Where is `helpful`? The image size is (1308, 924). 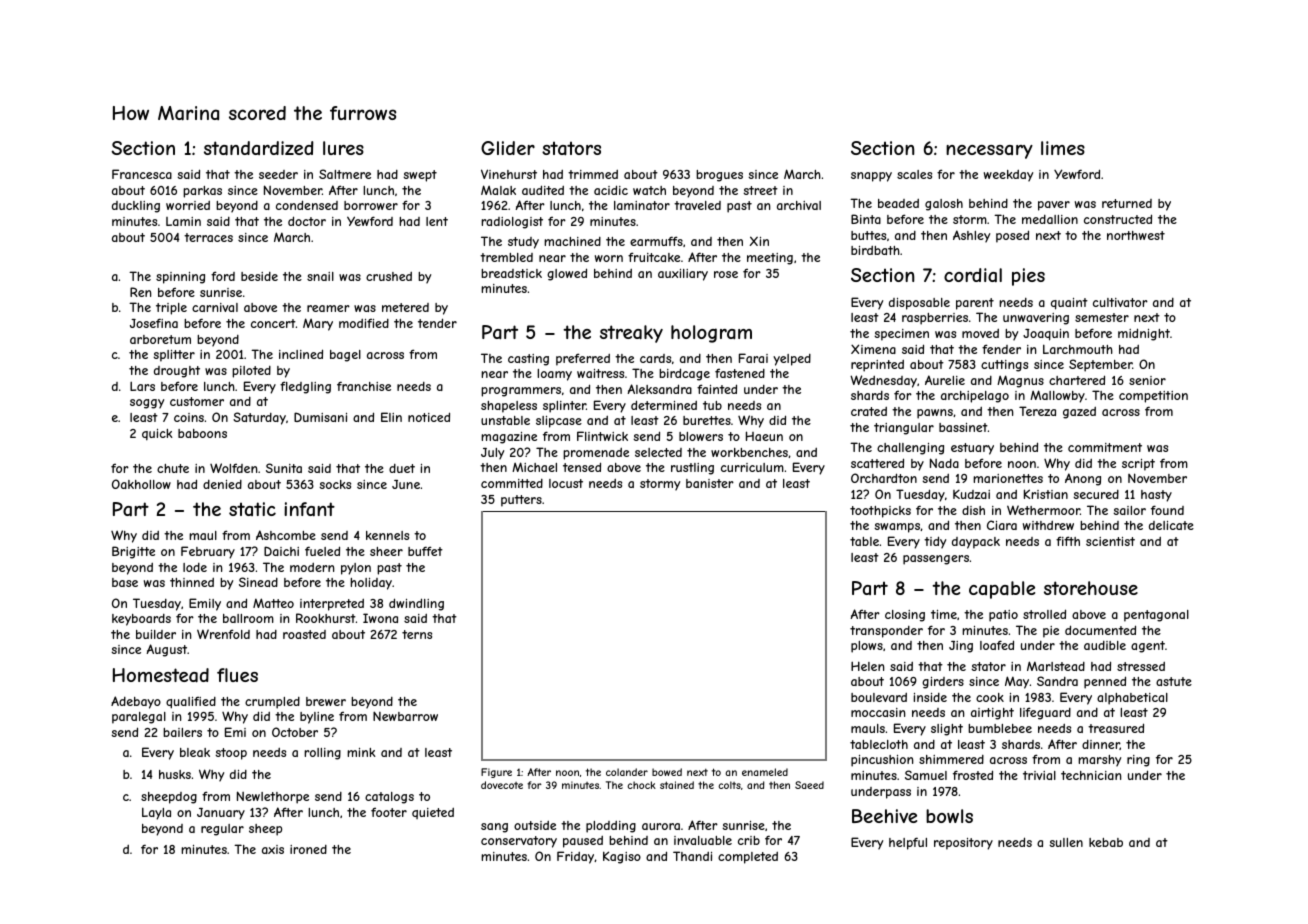 helpful is located at coordinates (908, 843).
